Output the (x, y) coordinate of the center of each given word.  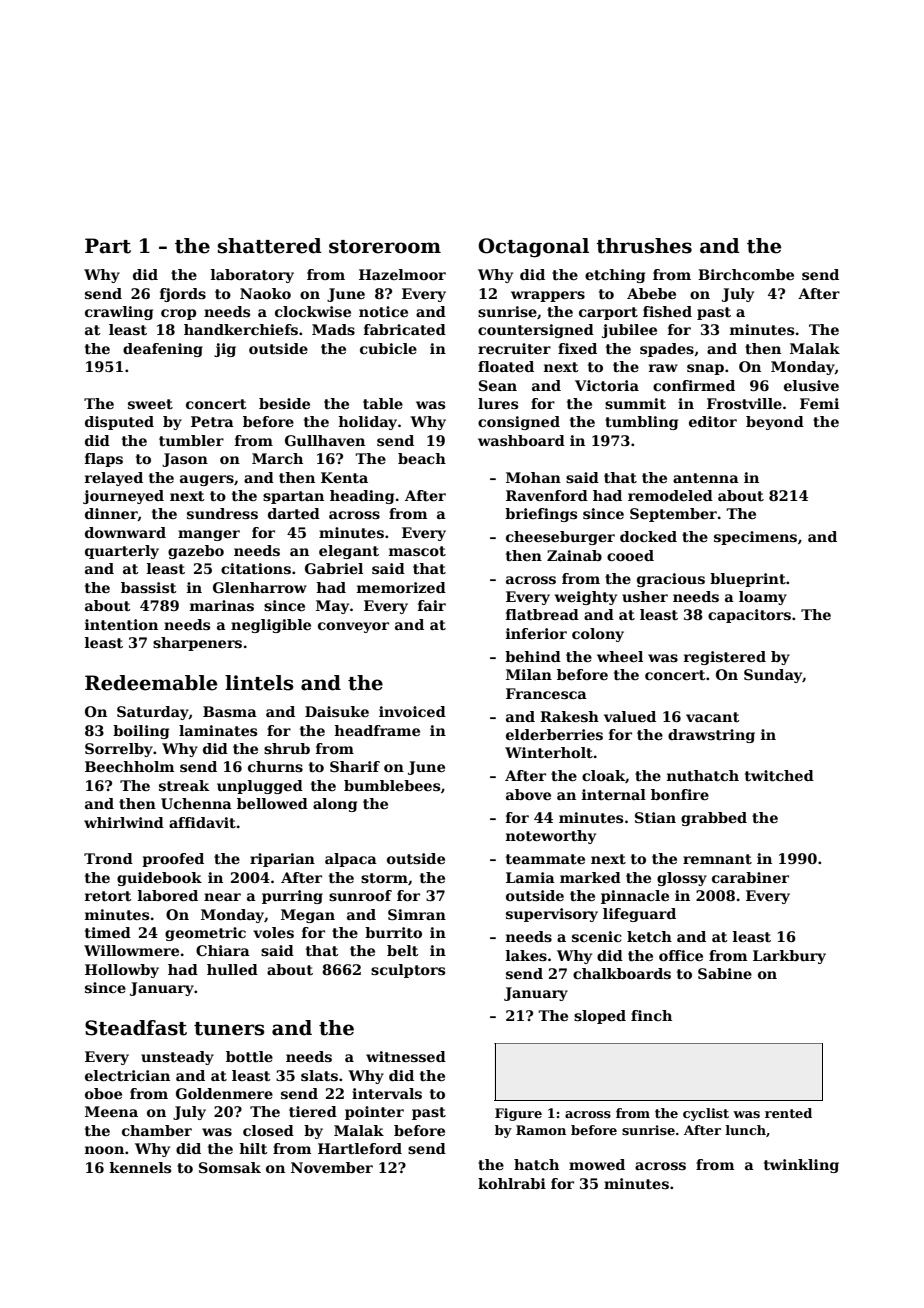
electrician (127, 1075)
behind (533, 656)
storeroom (385, 247)
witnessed (406, 1056)
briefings (541, 515)
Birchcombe (746, 274)
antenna (706, 478)
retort (108, 896)
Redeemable (151, 683)
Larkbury (789, 957)
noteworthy (551, 837)
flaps (104, 460)
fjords (183, 295)
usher (645, 596)
